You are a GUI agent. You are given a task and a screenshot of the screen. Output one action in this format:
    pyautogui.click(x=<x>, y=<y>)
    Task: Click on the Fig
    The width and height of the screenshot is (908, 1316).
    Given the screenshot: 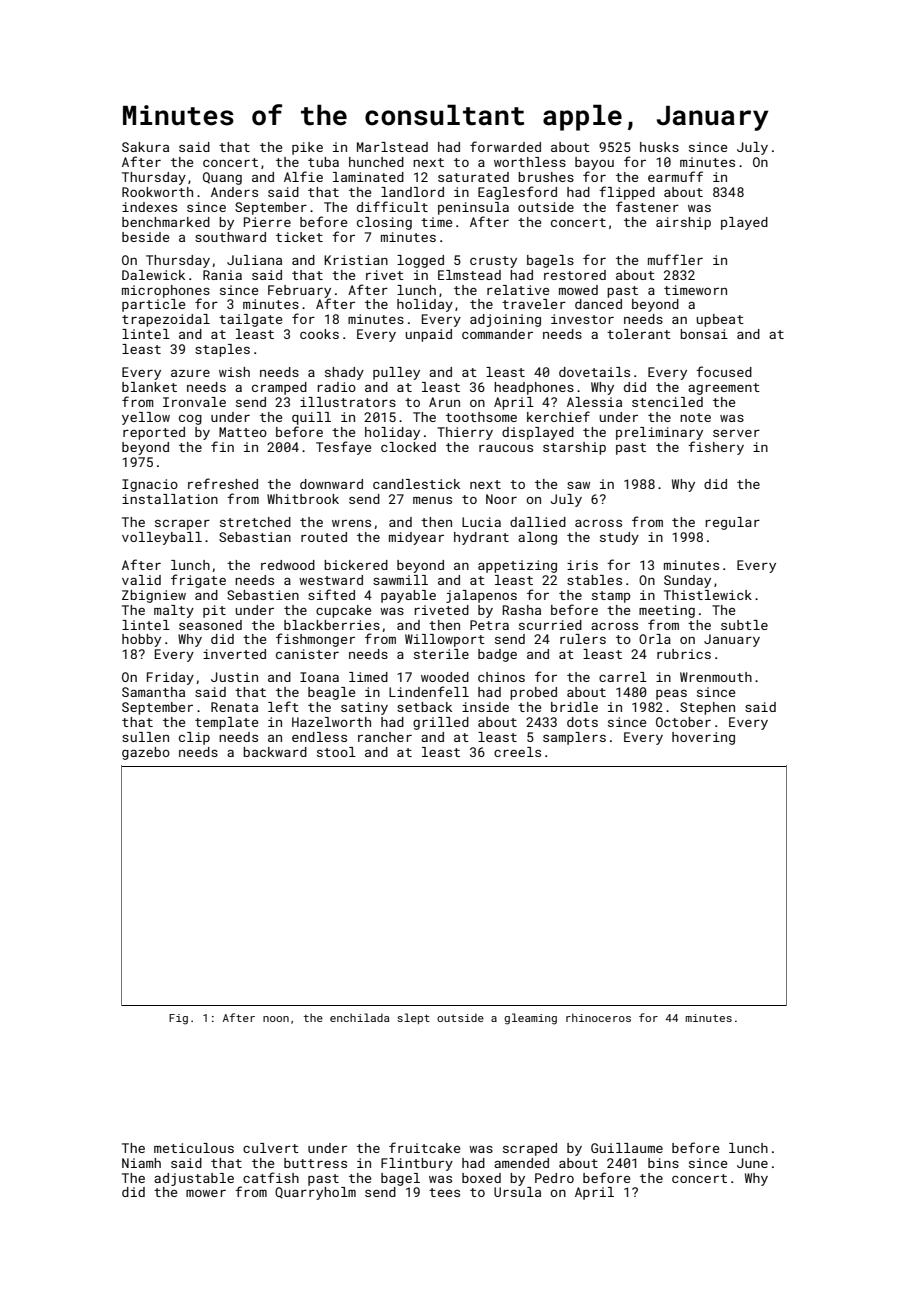 What is the action you would take?
    pyautogui.click(x=178, y=1019)
